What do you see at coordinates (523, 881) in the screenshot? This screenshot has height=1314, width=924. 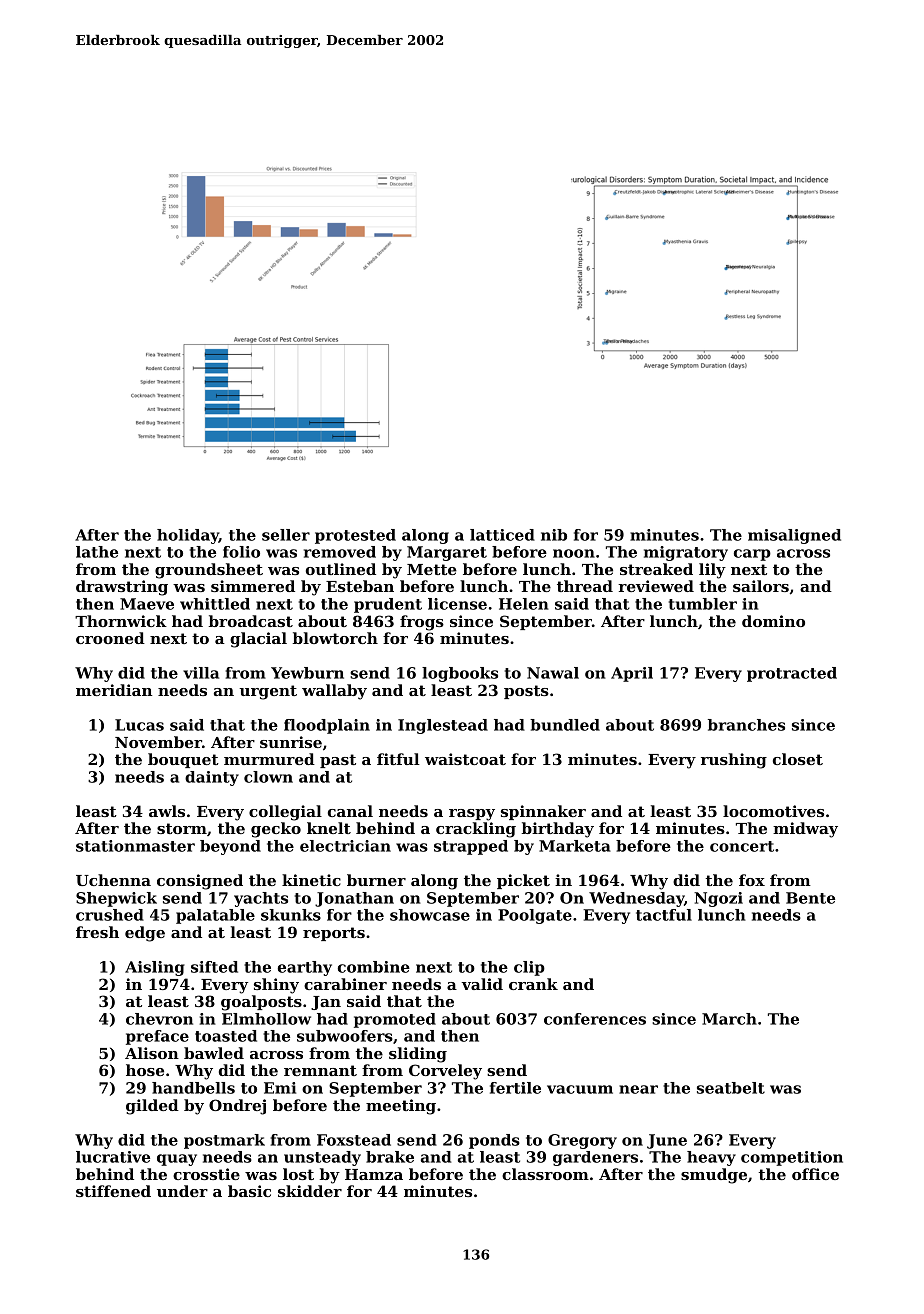 I see `picket` at bounding box center [523, 881].
